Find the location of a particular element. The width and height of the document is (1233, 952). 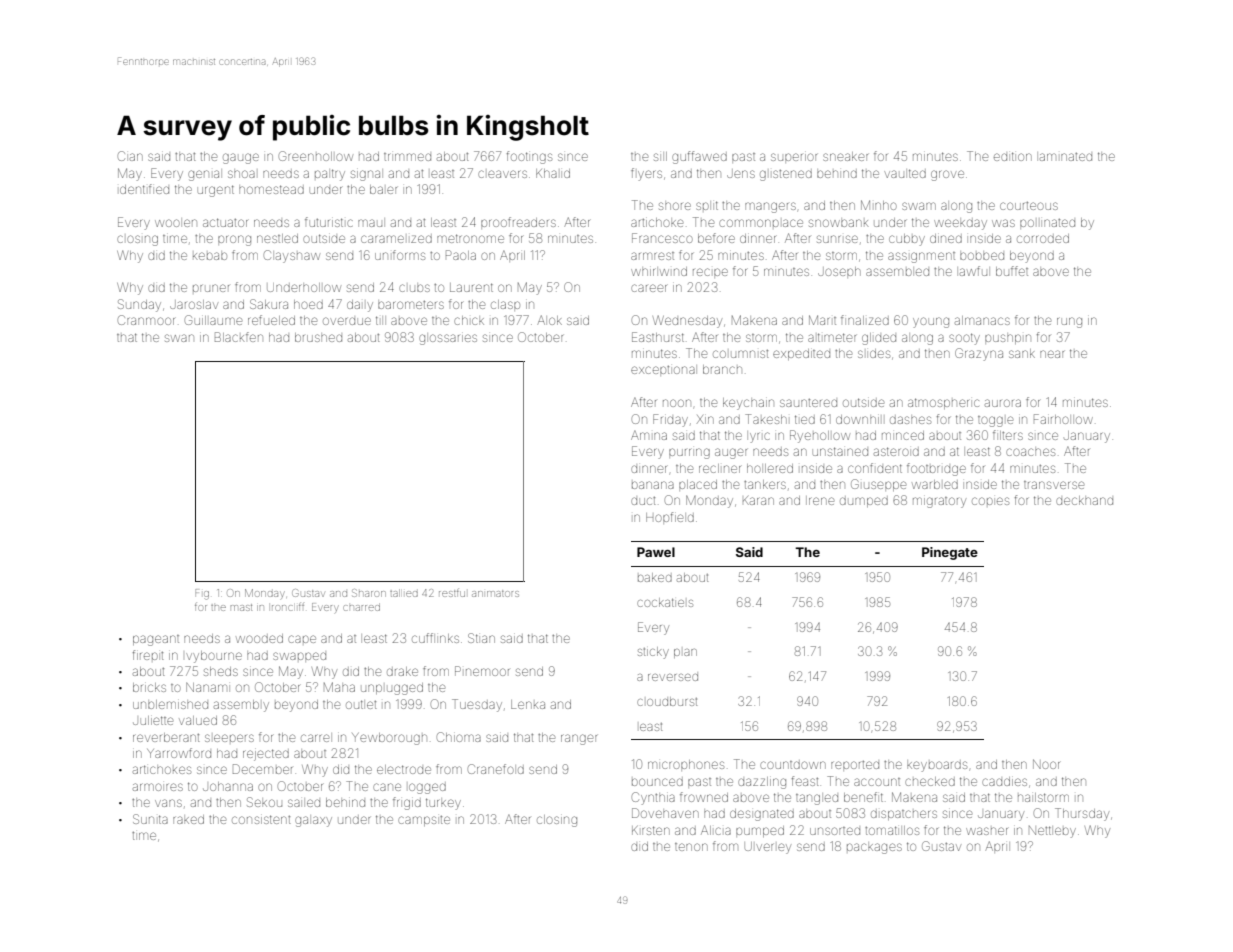

Pinegate is located at coordinates (950, 553).
